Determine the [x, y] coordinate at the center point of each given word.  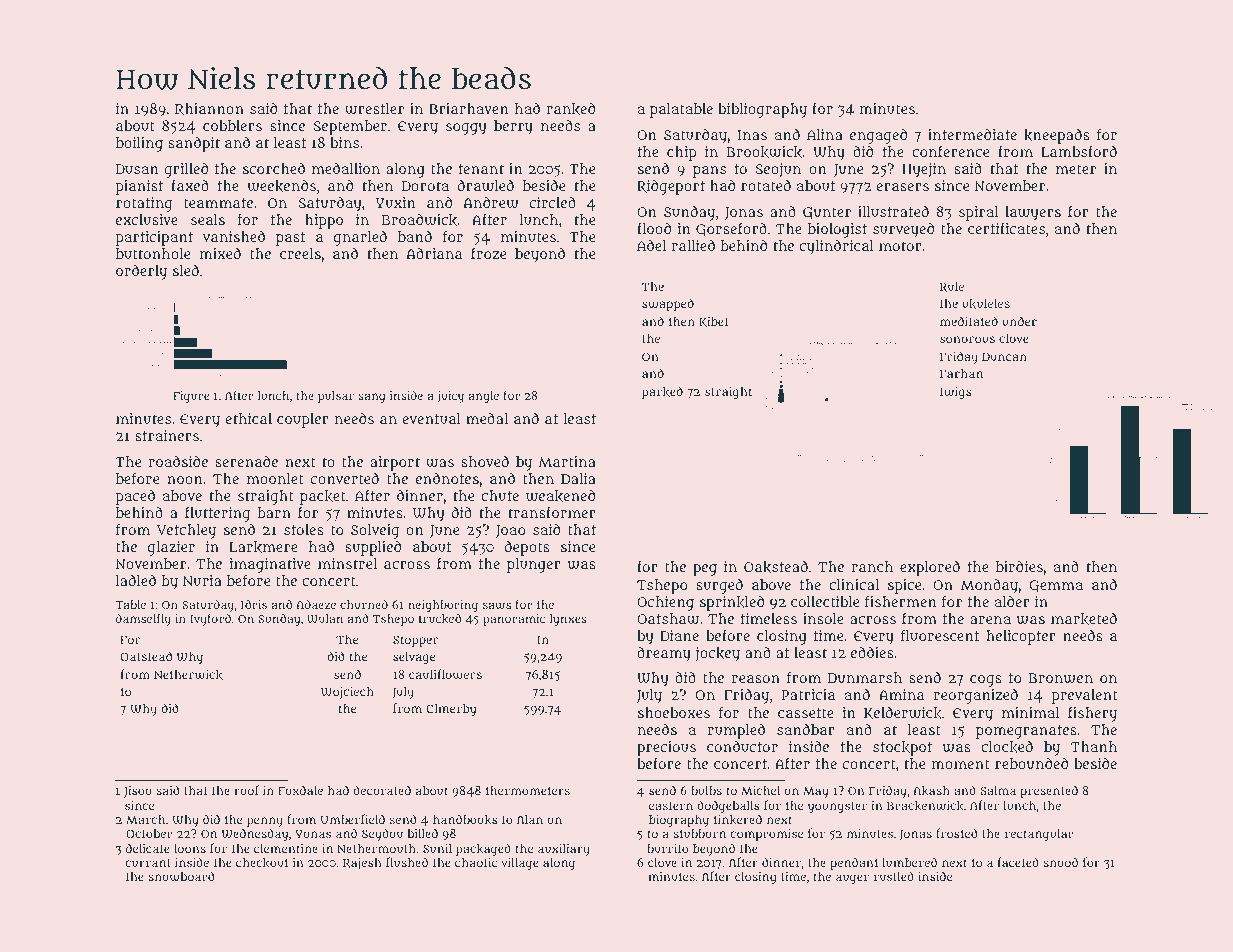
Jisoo [138, 792]
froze [488, 253]
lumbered [909, 862]
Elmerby [451, 710]
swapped [668, 304]
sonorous [967, 339]
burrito [667, 848]
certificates [1006, 228]
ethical [248, 418]
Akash [932, 791]
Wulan [325, 618]
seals [208, 219]
